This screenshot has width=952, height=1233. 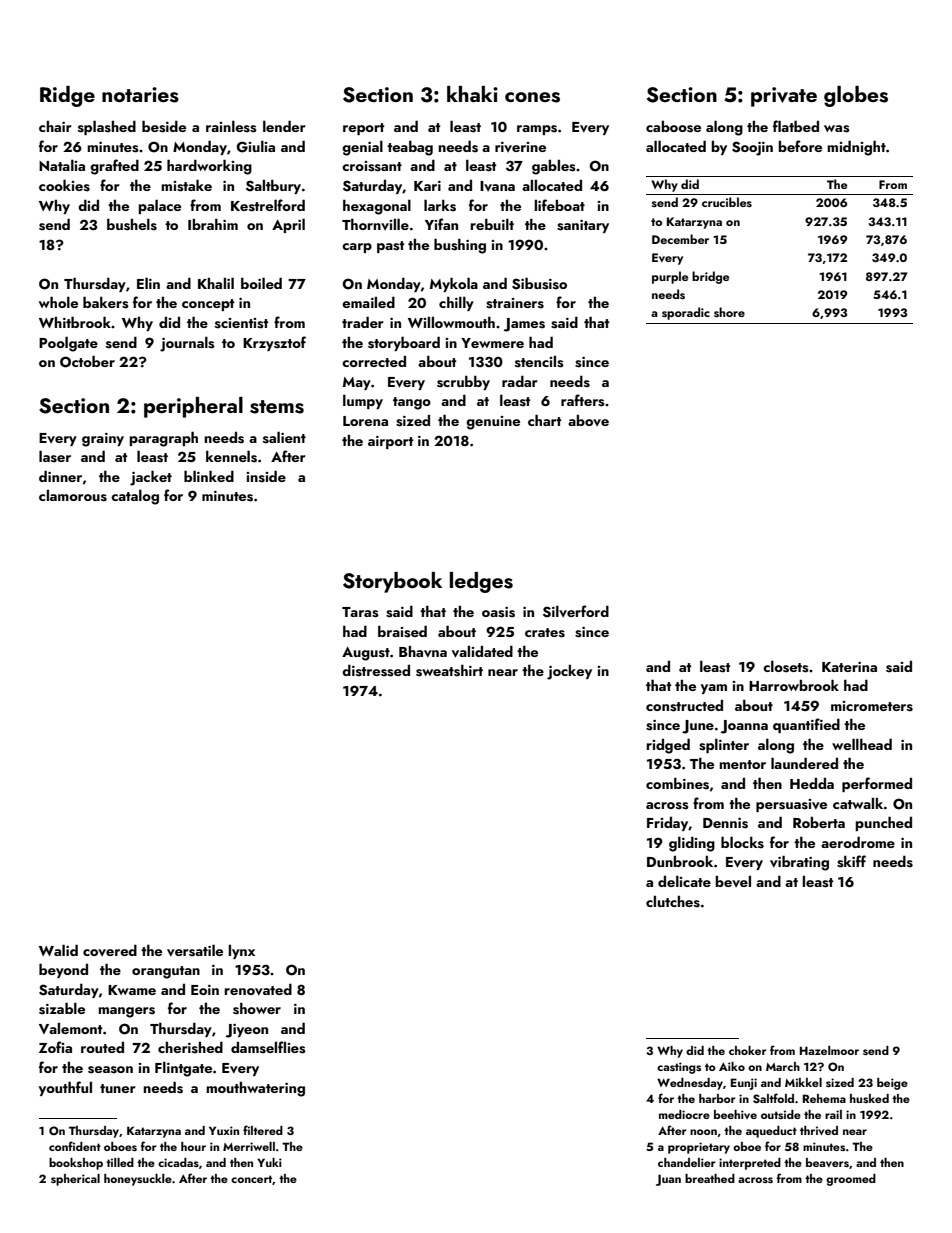 I want to click on mouthwatering, so click(x=255, y=1089).
